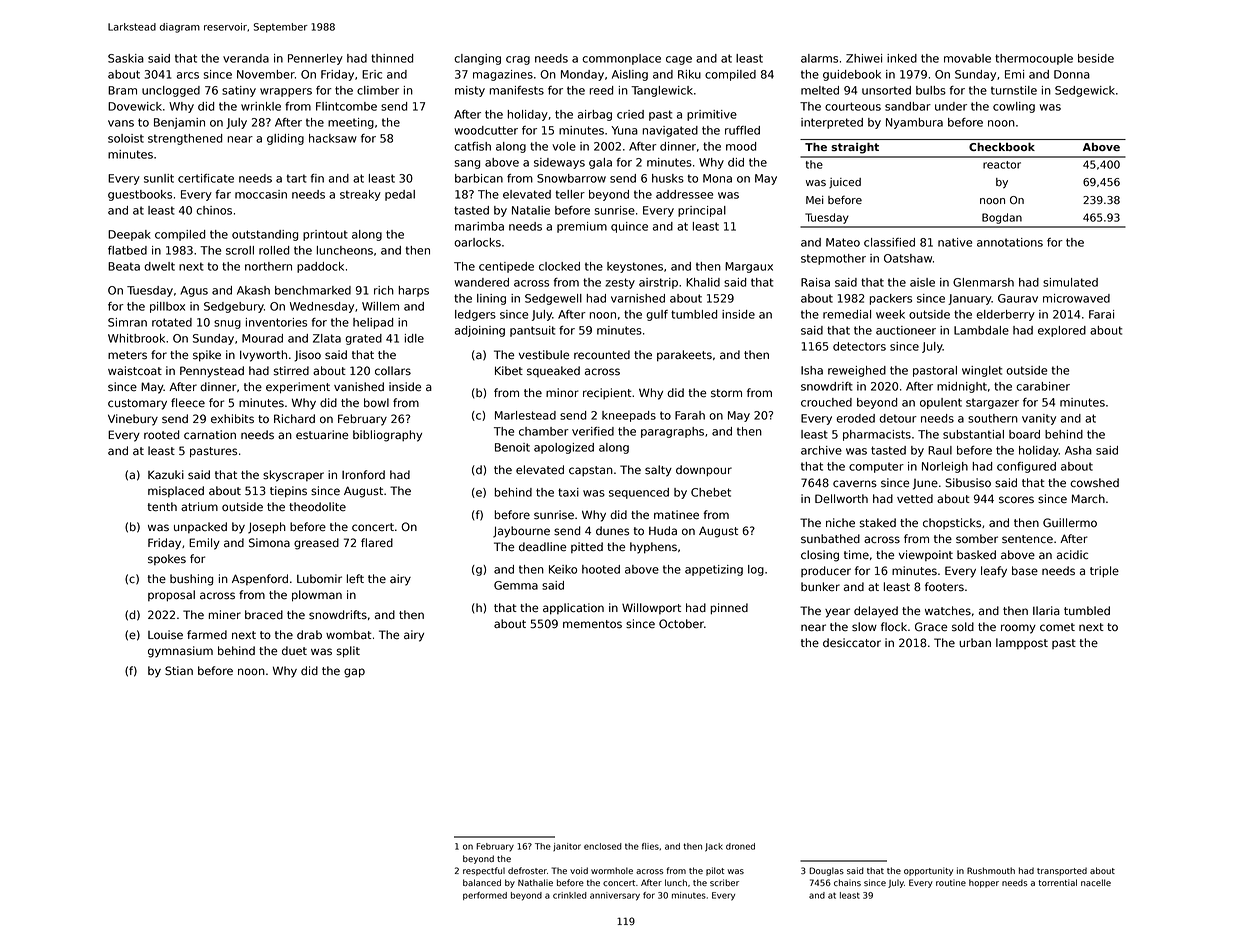 The height and width of the screenshot is (952, 1233). I want to click on scriber, so click(724, 882).
